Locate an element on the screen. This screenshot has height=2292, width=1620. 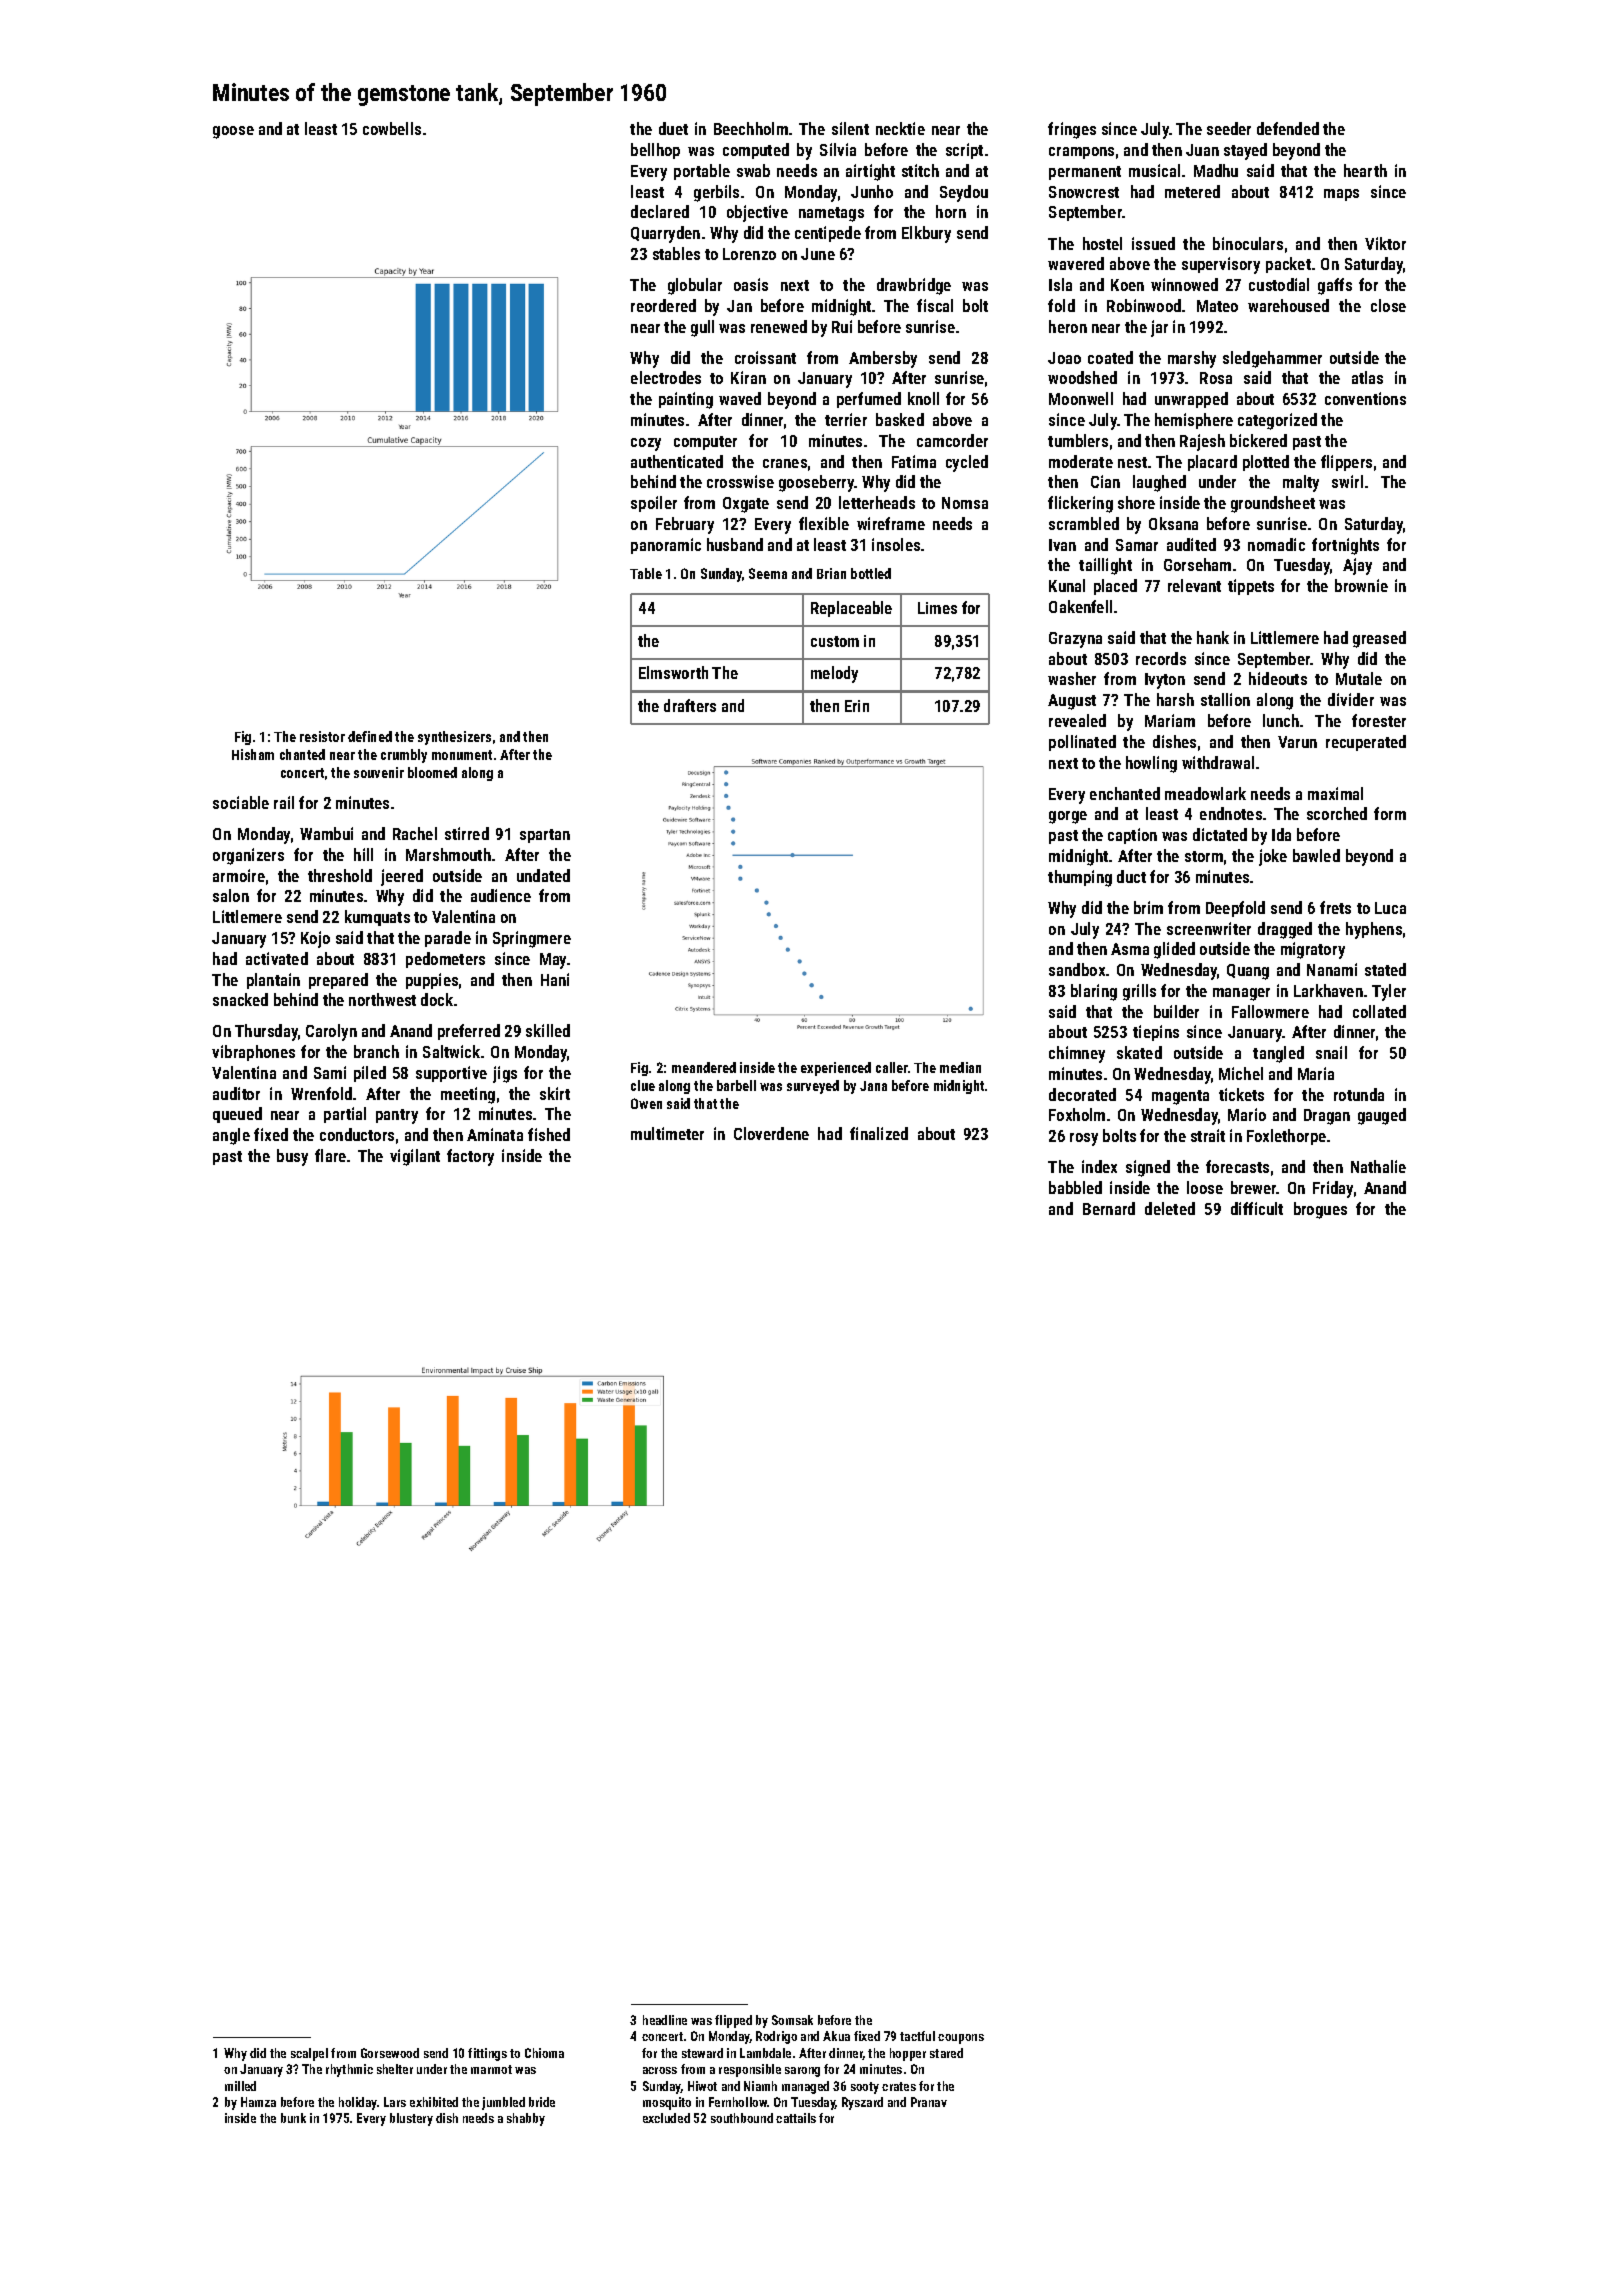
difficult is located at coordinates (1257, 1208).
